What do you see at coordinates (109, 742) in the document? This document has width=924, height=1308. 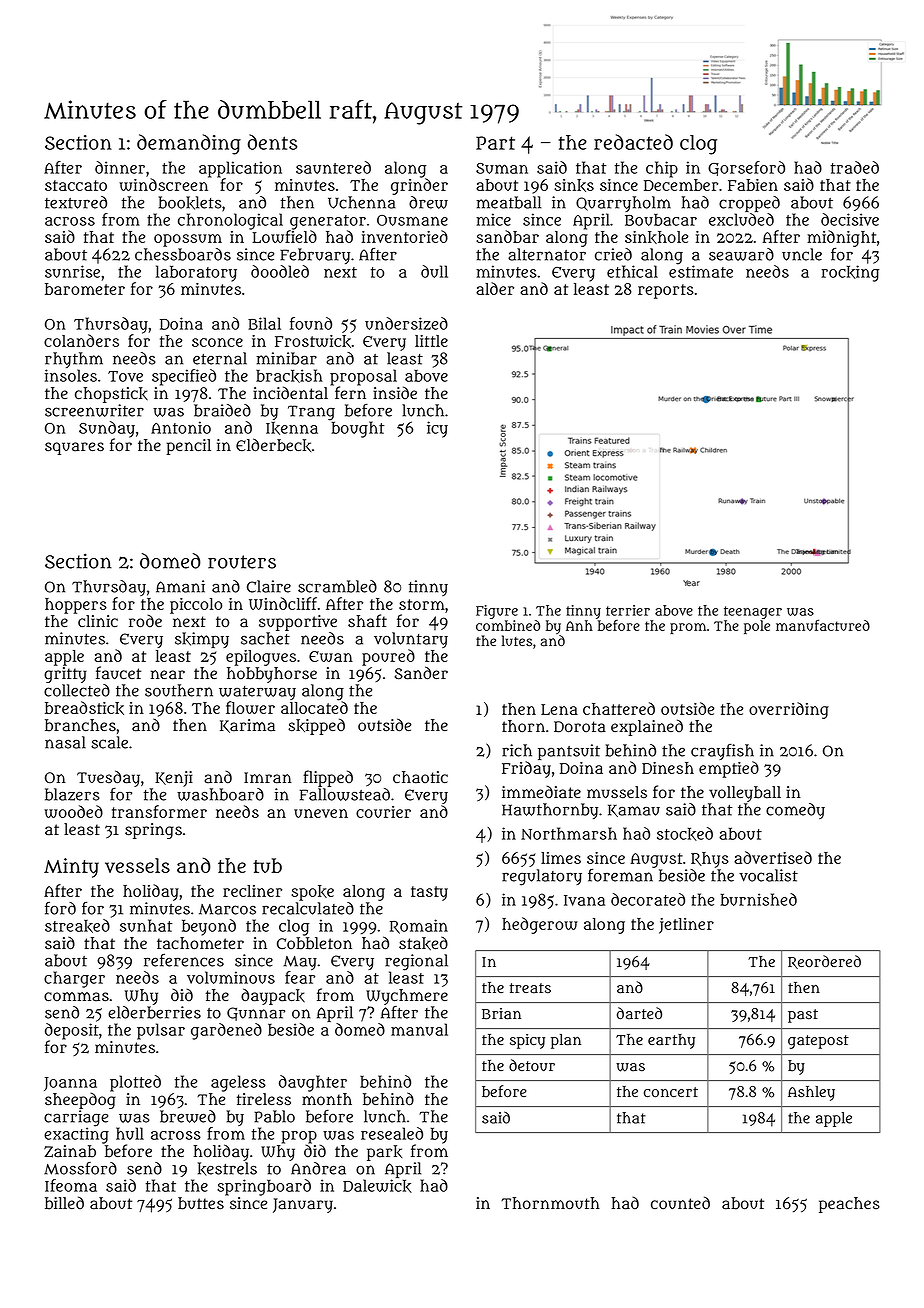 I see `scale` at bounding box center [109, 742].
